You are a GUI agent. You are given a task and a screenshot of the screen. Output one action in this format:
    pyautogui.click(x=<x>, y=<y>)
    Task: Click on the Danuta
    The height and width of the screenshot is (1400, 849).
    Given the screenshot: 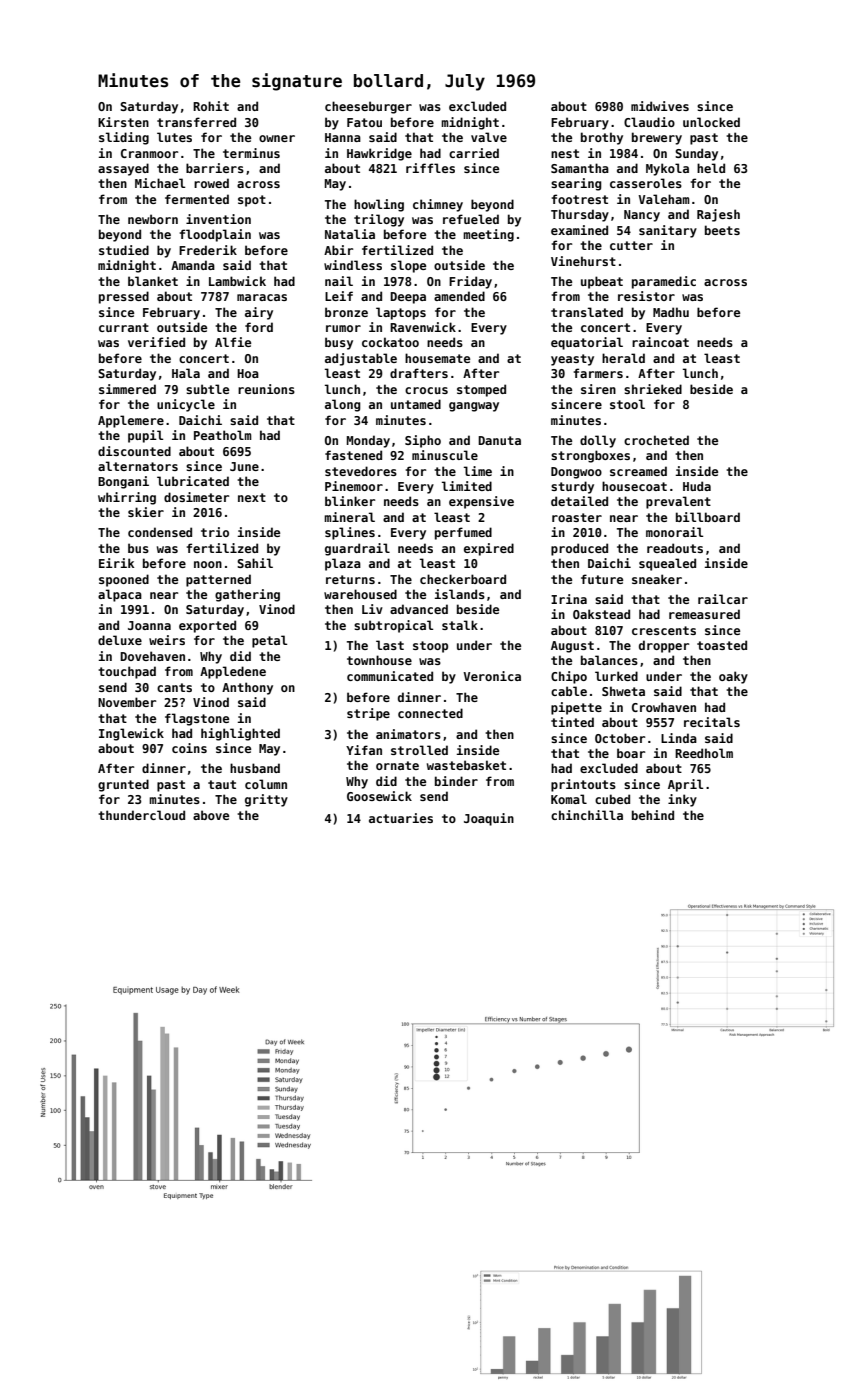 What is the action you would take?
    pyautogui.click(x=499, y=440)
